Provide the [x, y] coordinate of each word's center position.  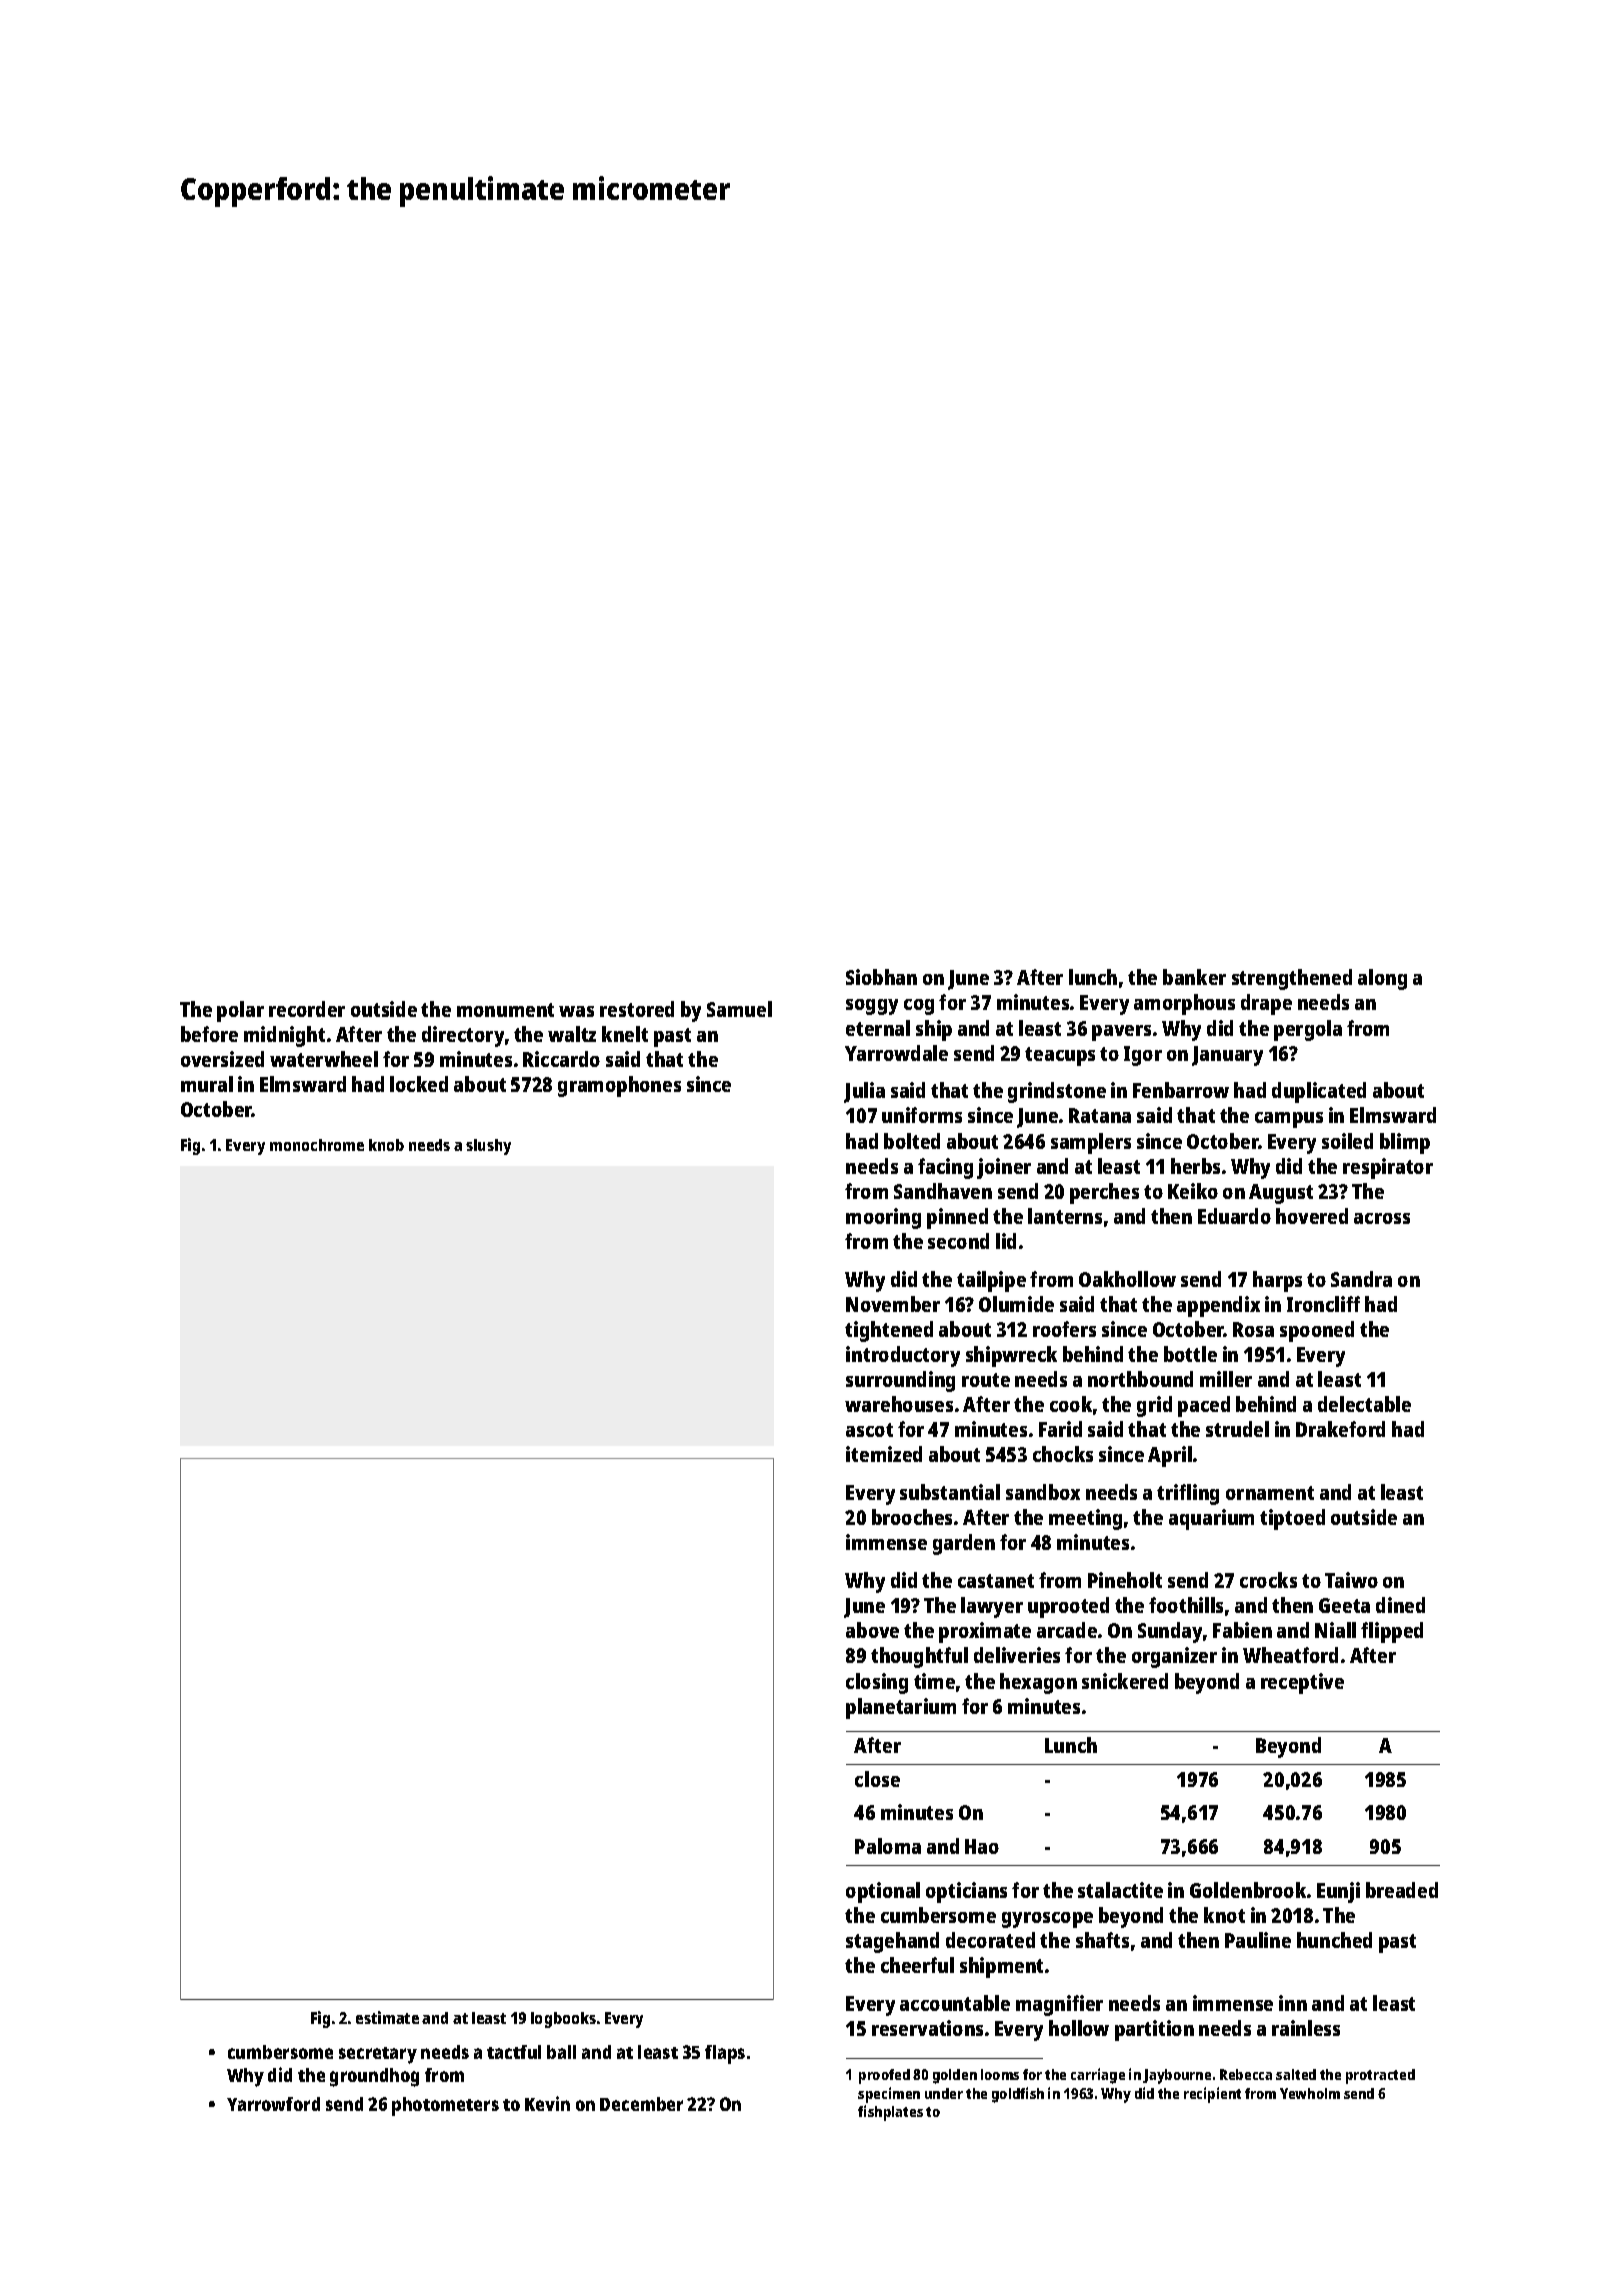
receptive [1302, 1683]
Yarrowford [273, 2104]
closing [877, 1683]
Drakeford [1340, 1429]
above [872, 1630]
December [641, 2104]
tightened [889, 1331]
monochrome [317, 1145]
